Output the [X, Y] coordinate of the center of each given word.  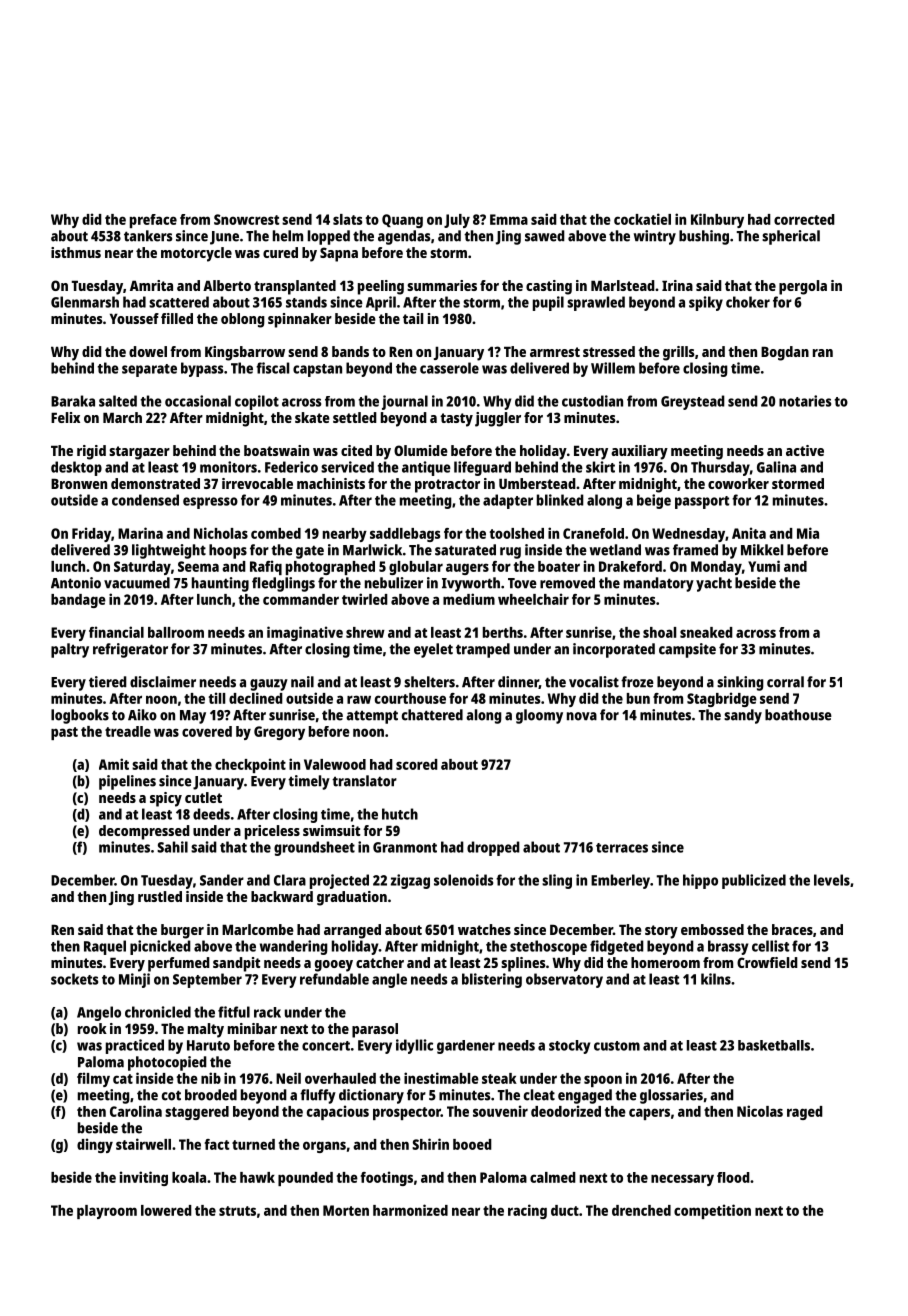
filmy [93, 1079]
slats [347, 219]
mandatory [659, 584]
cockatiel [642, 219]
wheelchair [533, 599]
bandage [78, 601]
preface [153, 221]
